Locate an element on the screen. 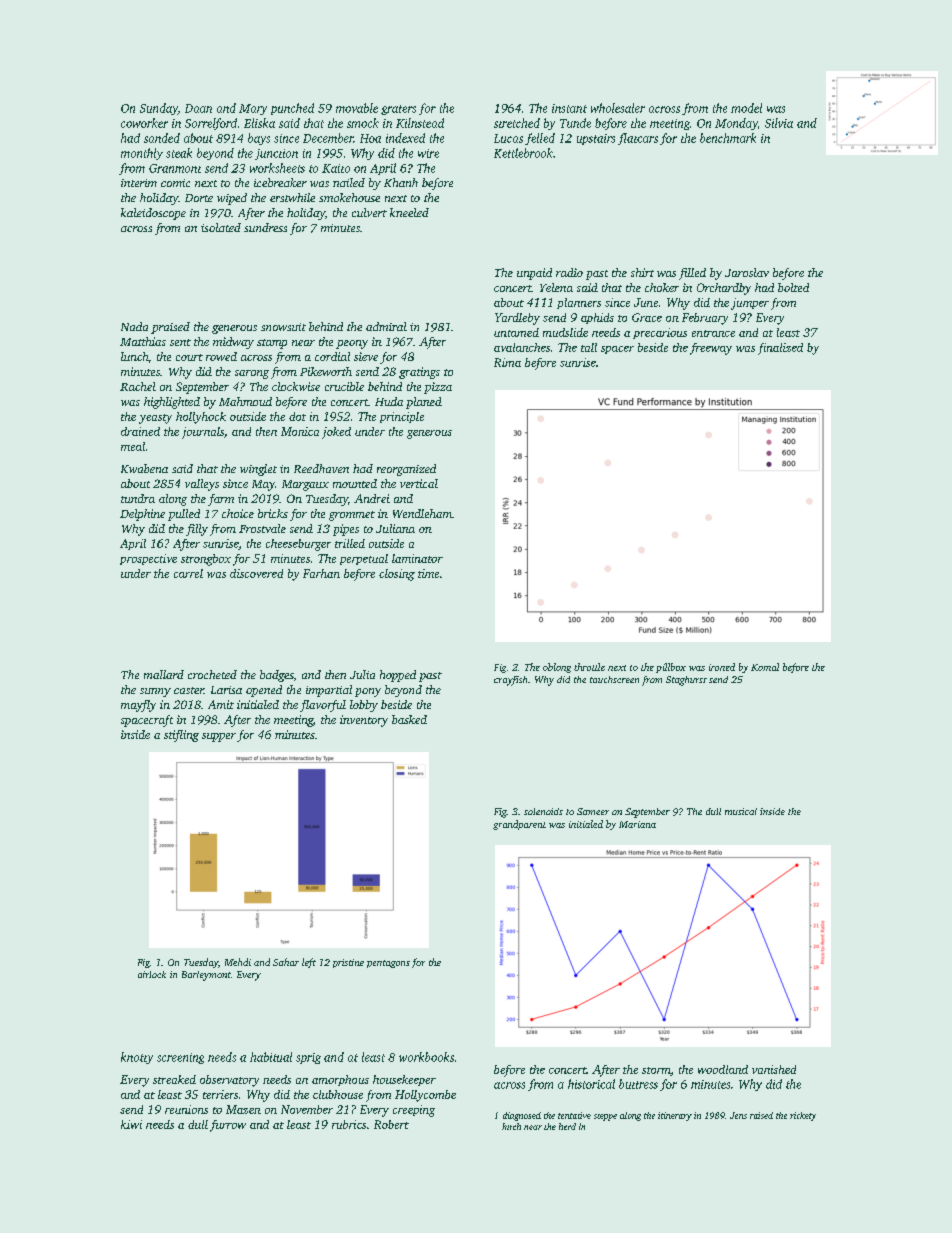  furrow is located at coordinates (228, 1126).
